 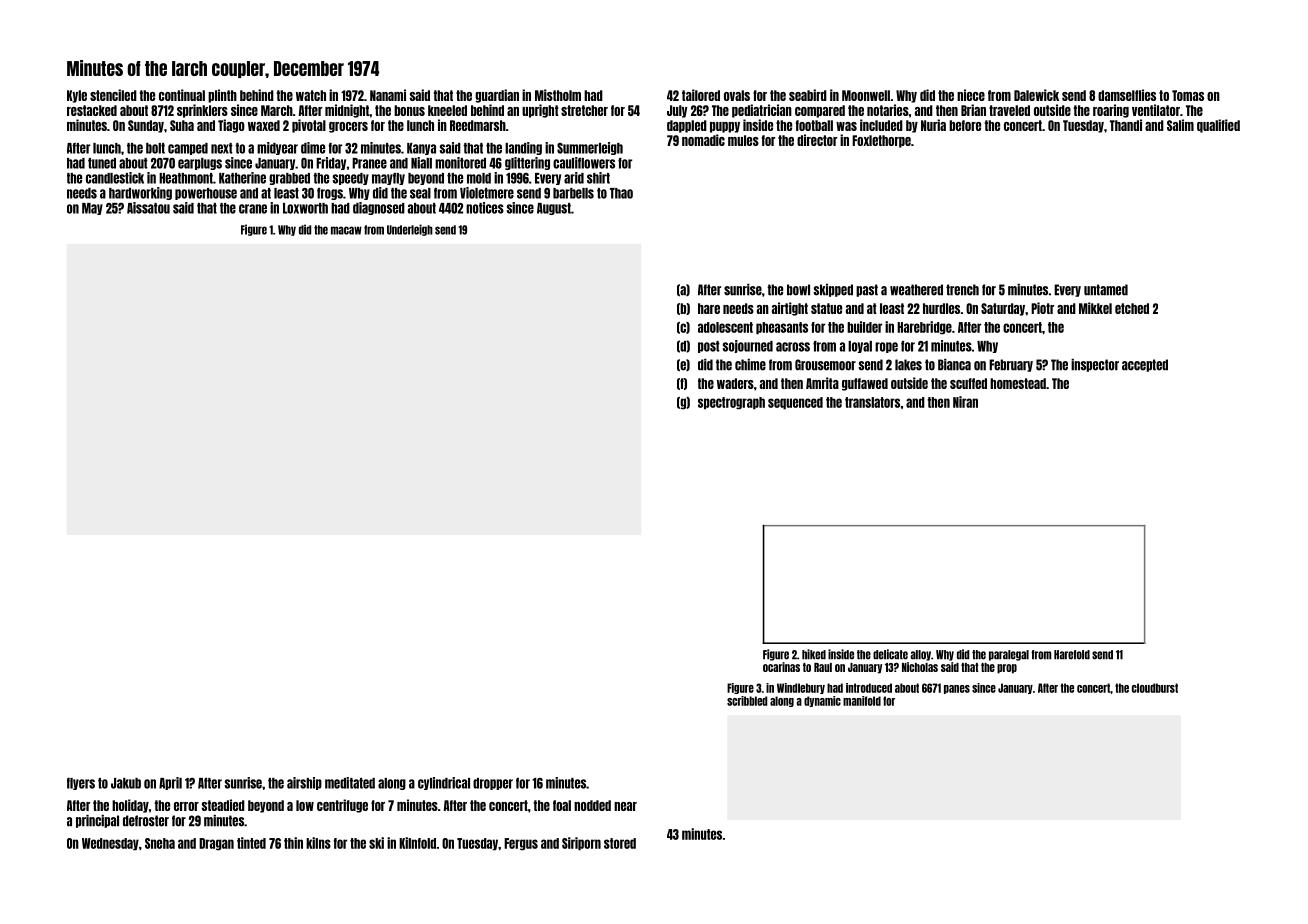 I want to click on qualified, so click(x=1218, y=126).
